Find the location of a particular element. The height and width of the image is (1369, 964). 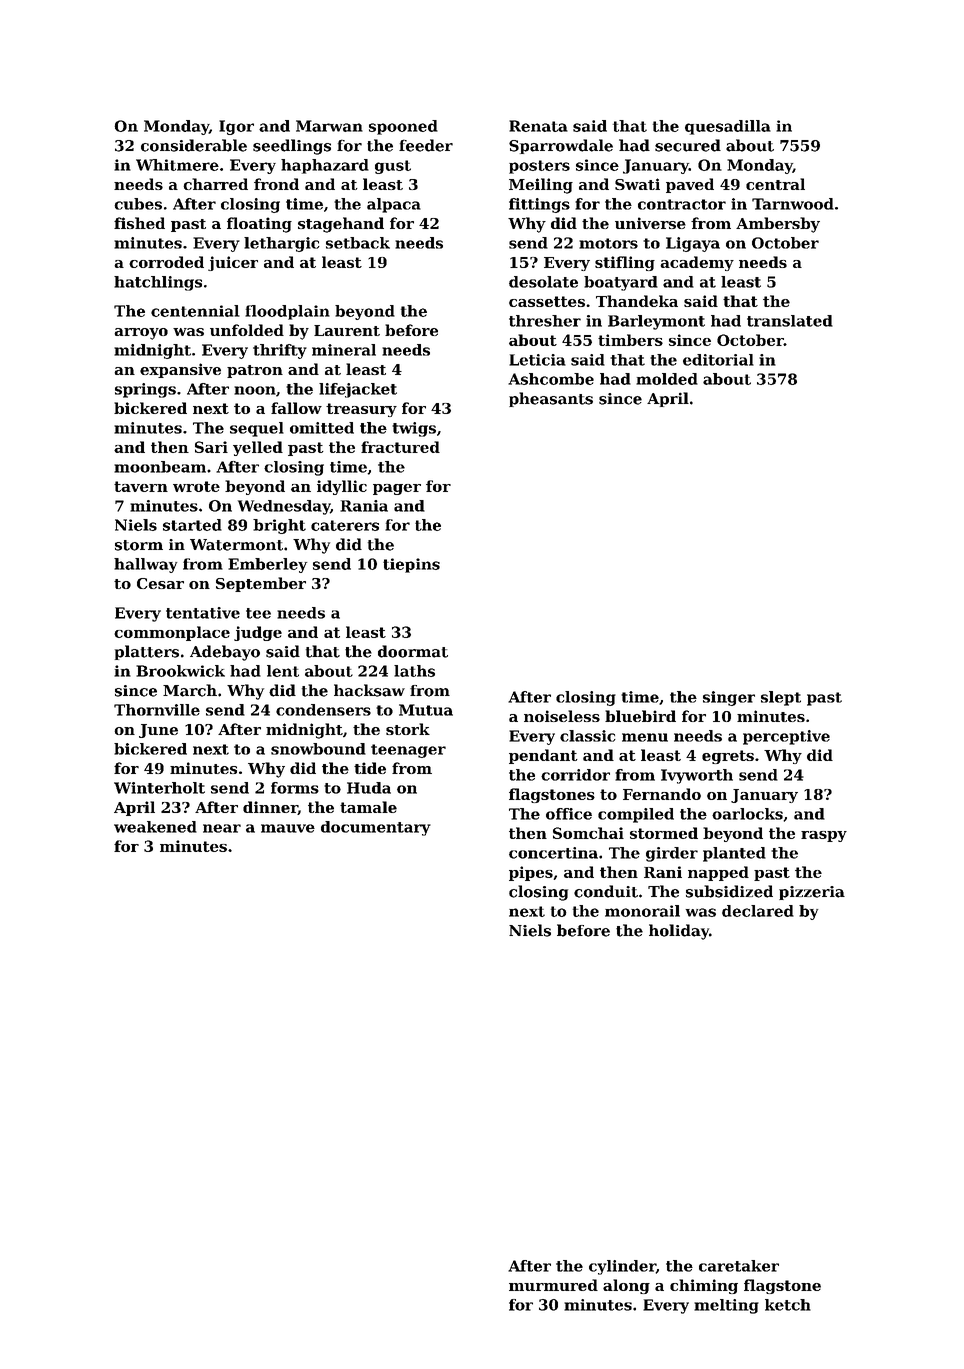

doormat is located at coordinates (413, 651).
